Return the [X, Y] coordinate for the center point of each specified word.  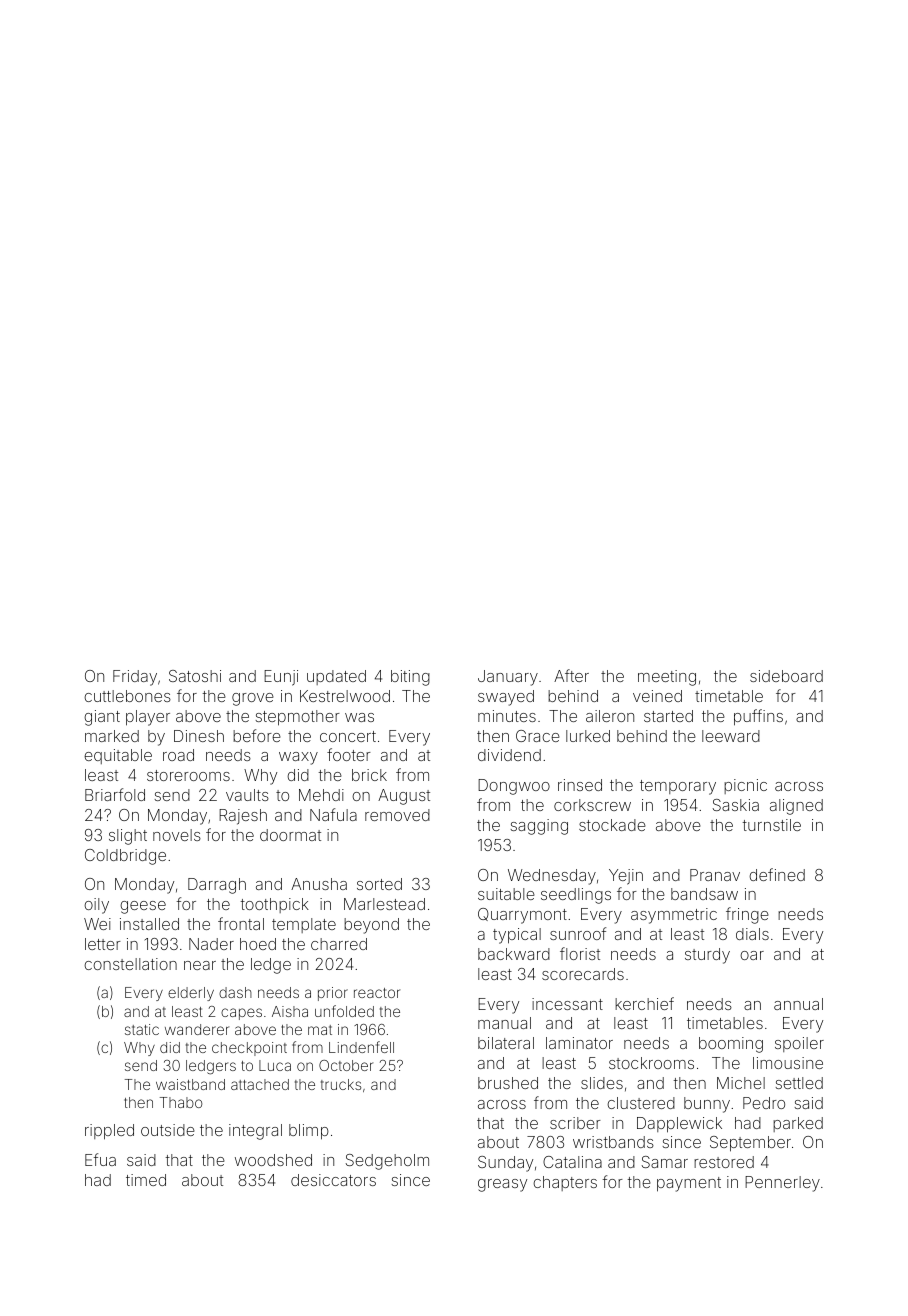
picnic [745, 786]
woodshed [273, 1160]
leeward [731, 736]
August [404, 797]
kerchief [644, 1003]
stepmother [297, 718]
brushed [508, 1083]
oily [96, 906]
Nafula [333, 814]
